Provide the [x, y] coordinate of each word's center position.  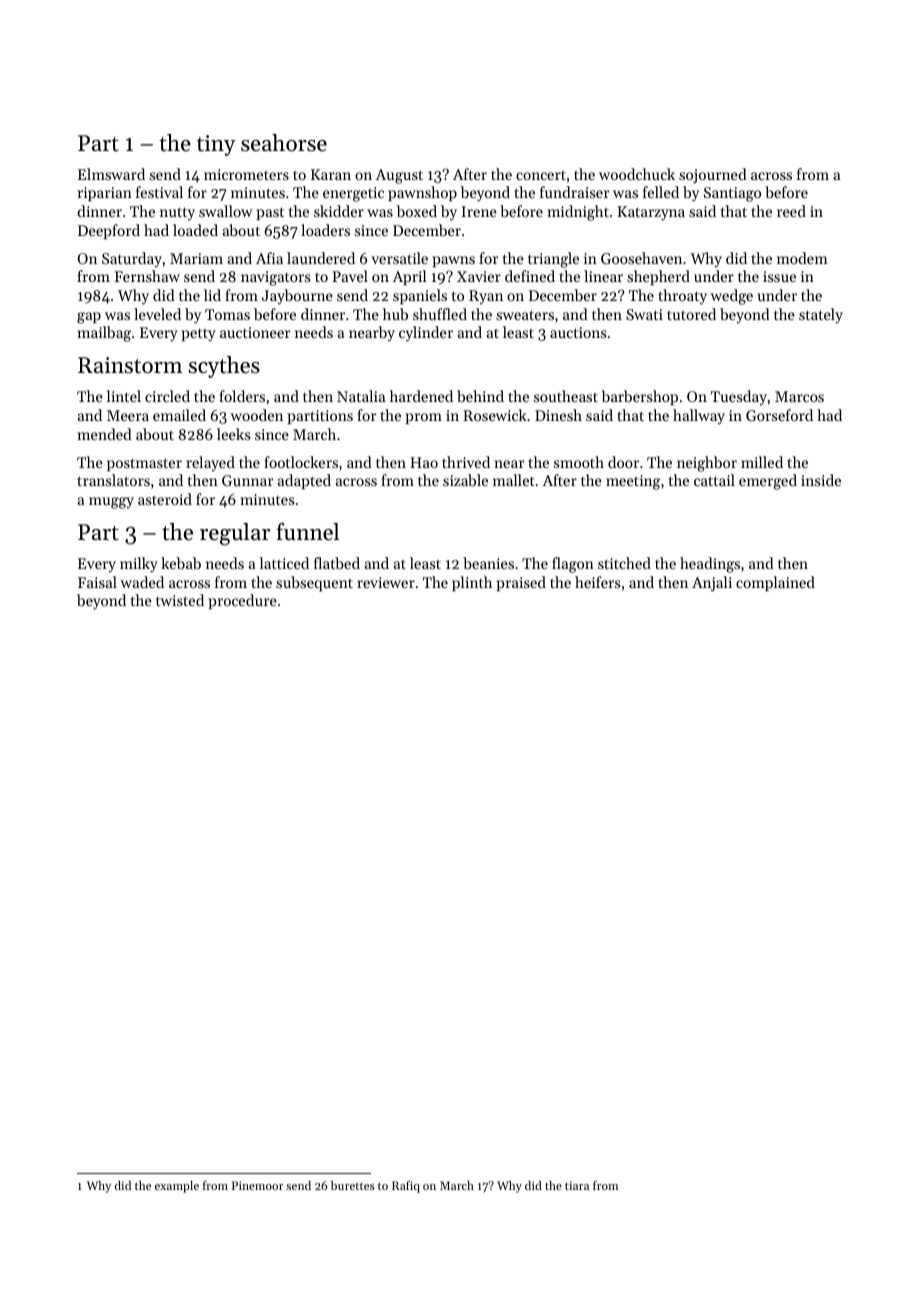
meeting [633, 482]
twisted [180, 600]
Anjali [712, 584]
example [177, 1187]
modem [802, 258]
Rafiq [406, 1187]
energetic [353, 194]
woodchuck [637, 174]
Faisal [97, 582]
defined [530, 276]
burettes [352, 1185]
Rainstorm [130, 365]
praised [521, 583]
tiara [577, 1185]
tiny [216, 145]
